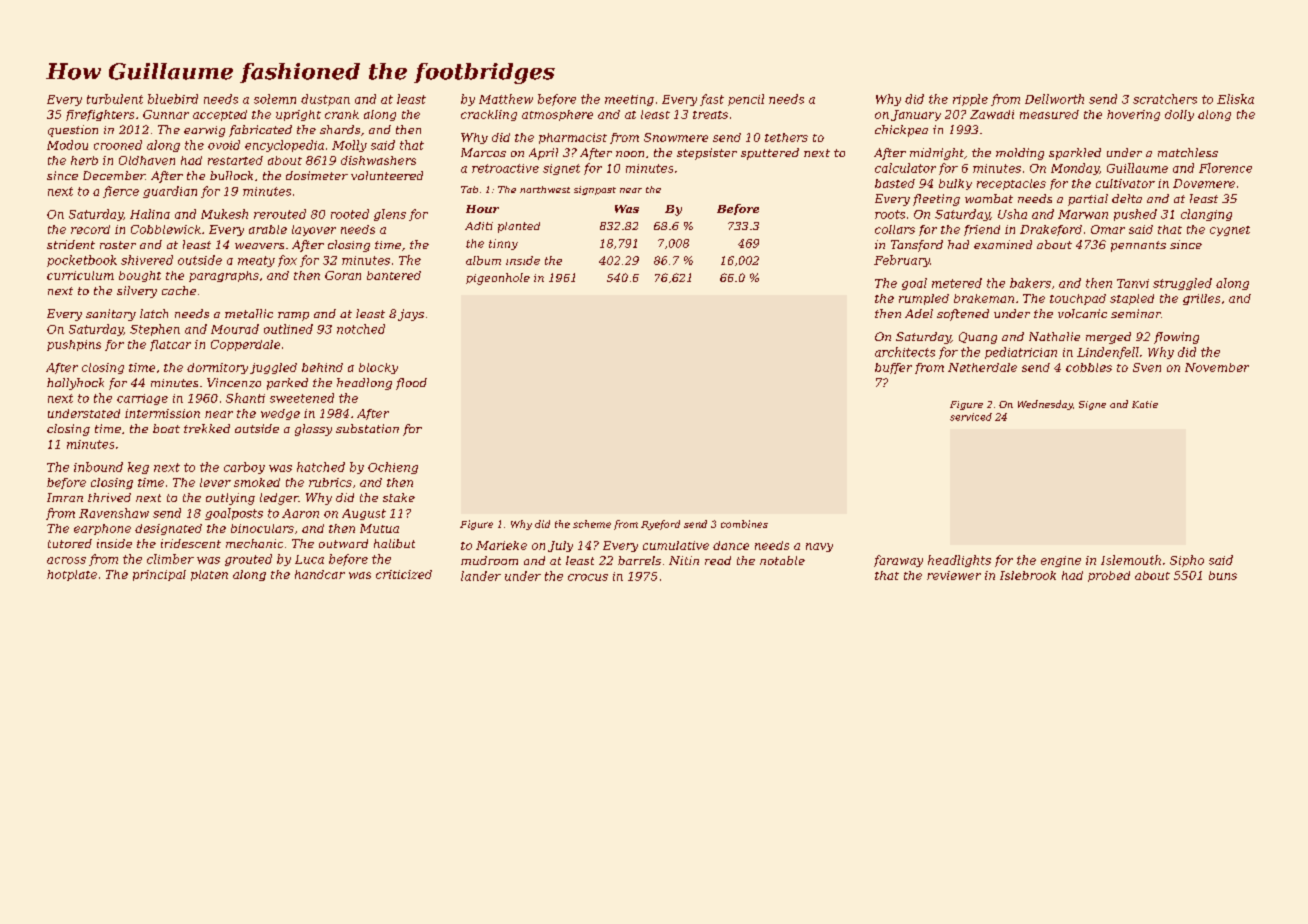 This screenshot has width=1308, height=924. Describe the element at coordinates (1217, 367) in the screenshot. I see `November` at that location.
